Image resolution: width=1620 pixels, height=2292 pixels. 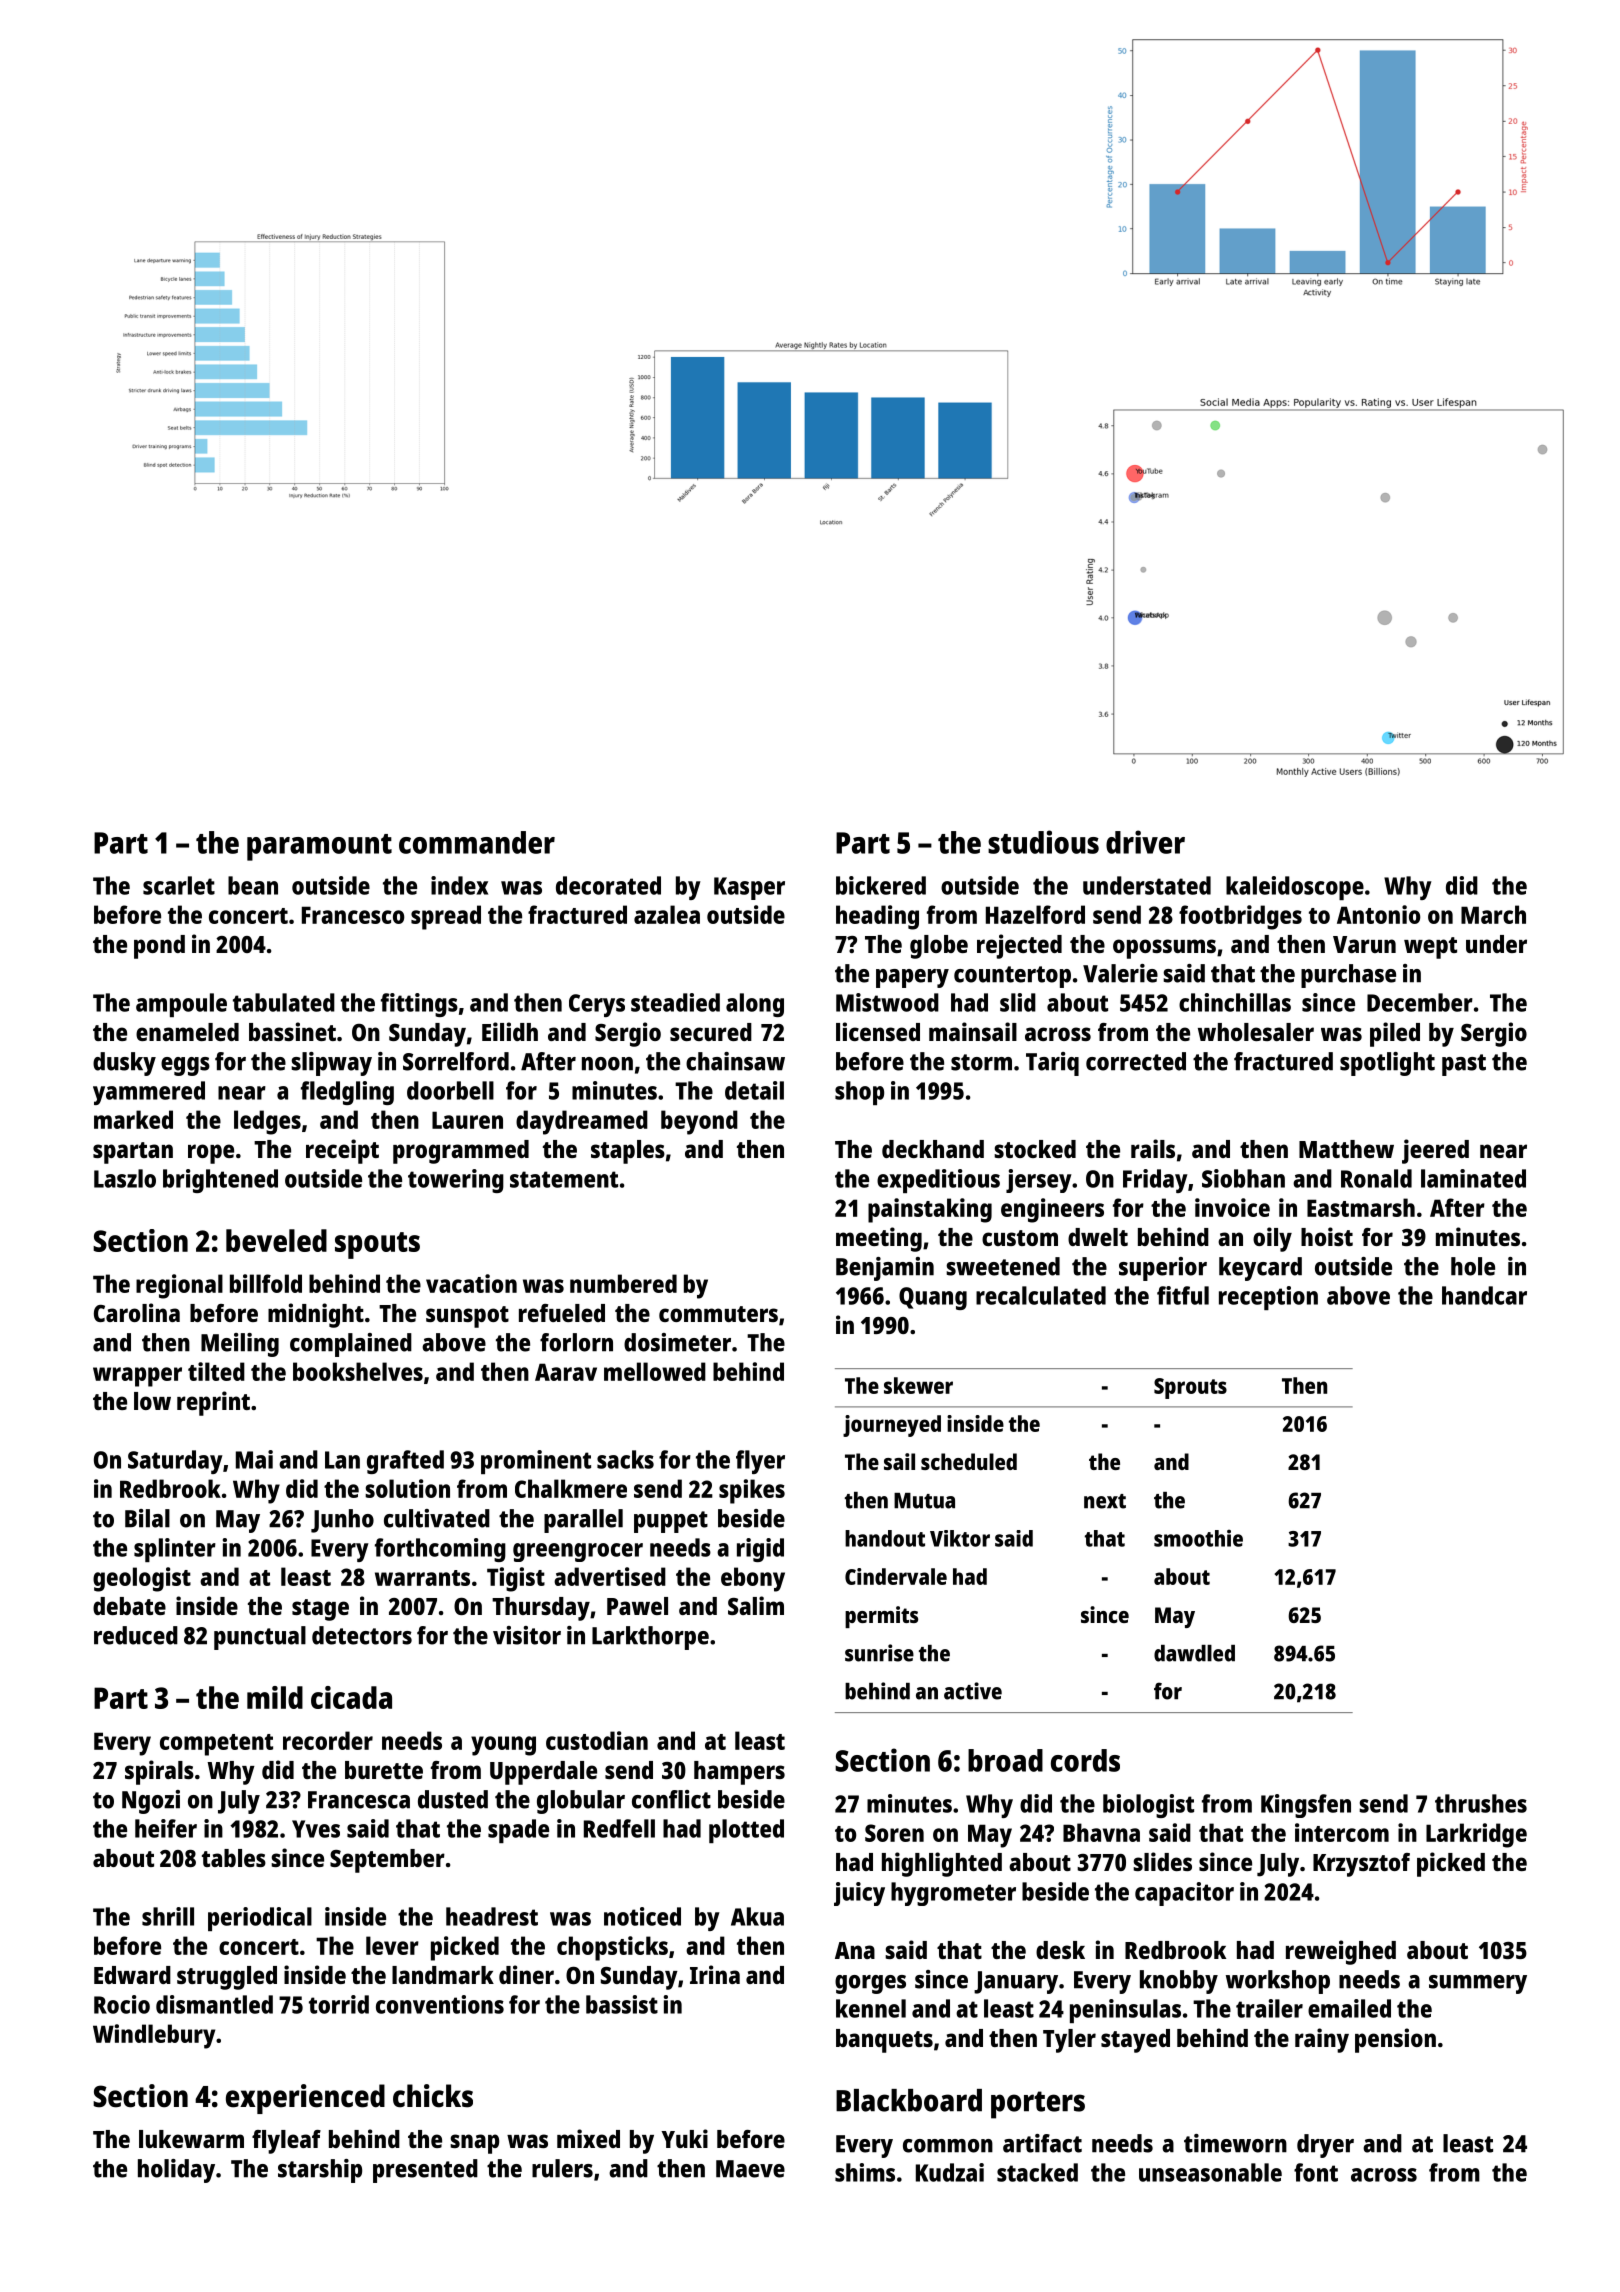 What do you see at coordinates (137, 1312) in the screenshot?
I see `Carolina` at bounding box center [137, 1312].
